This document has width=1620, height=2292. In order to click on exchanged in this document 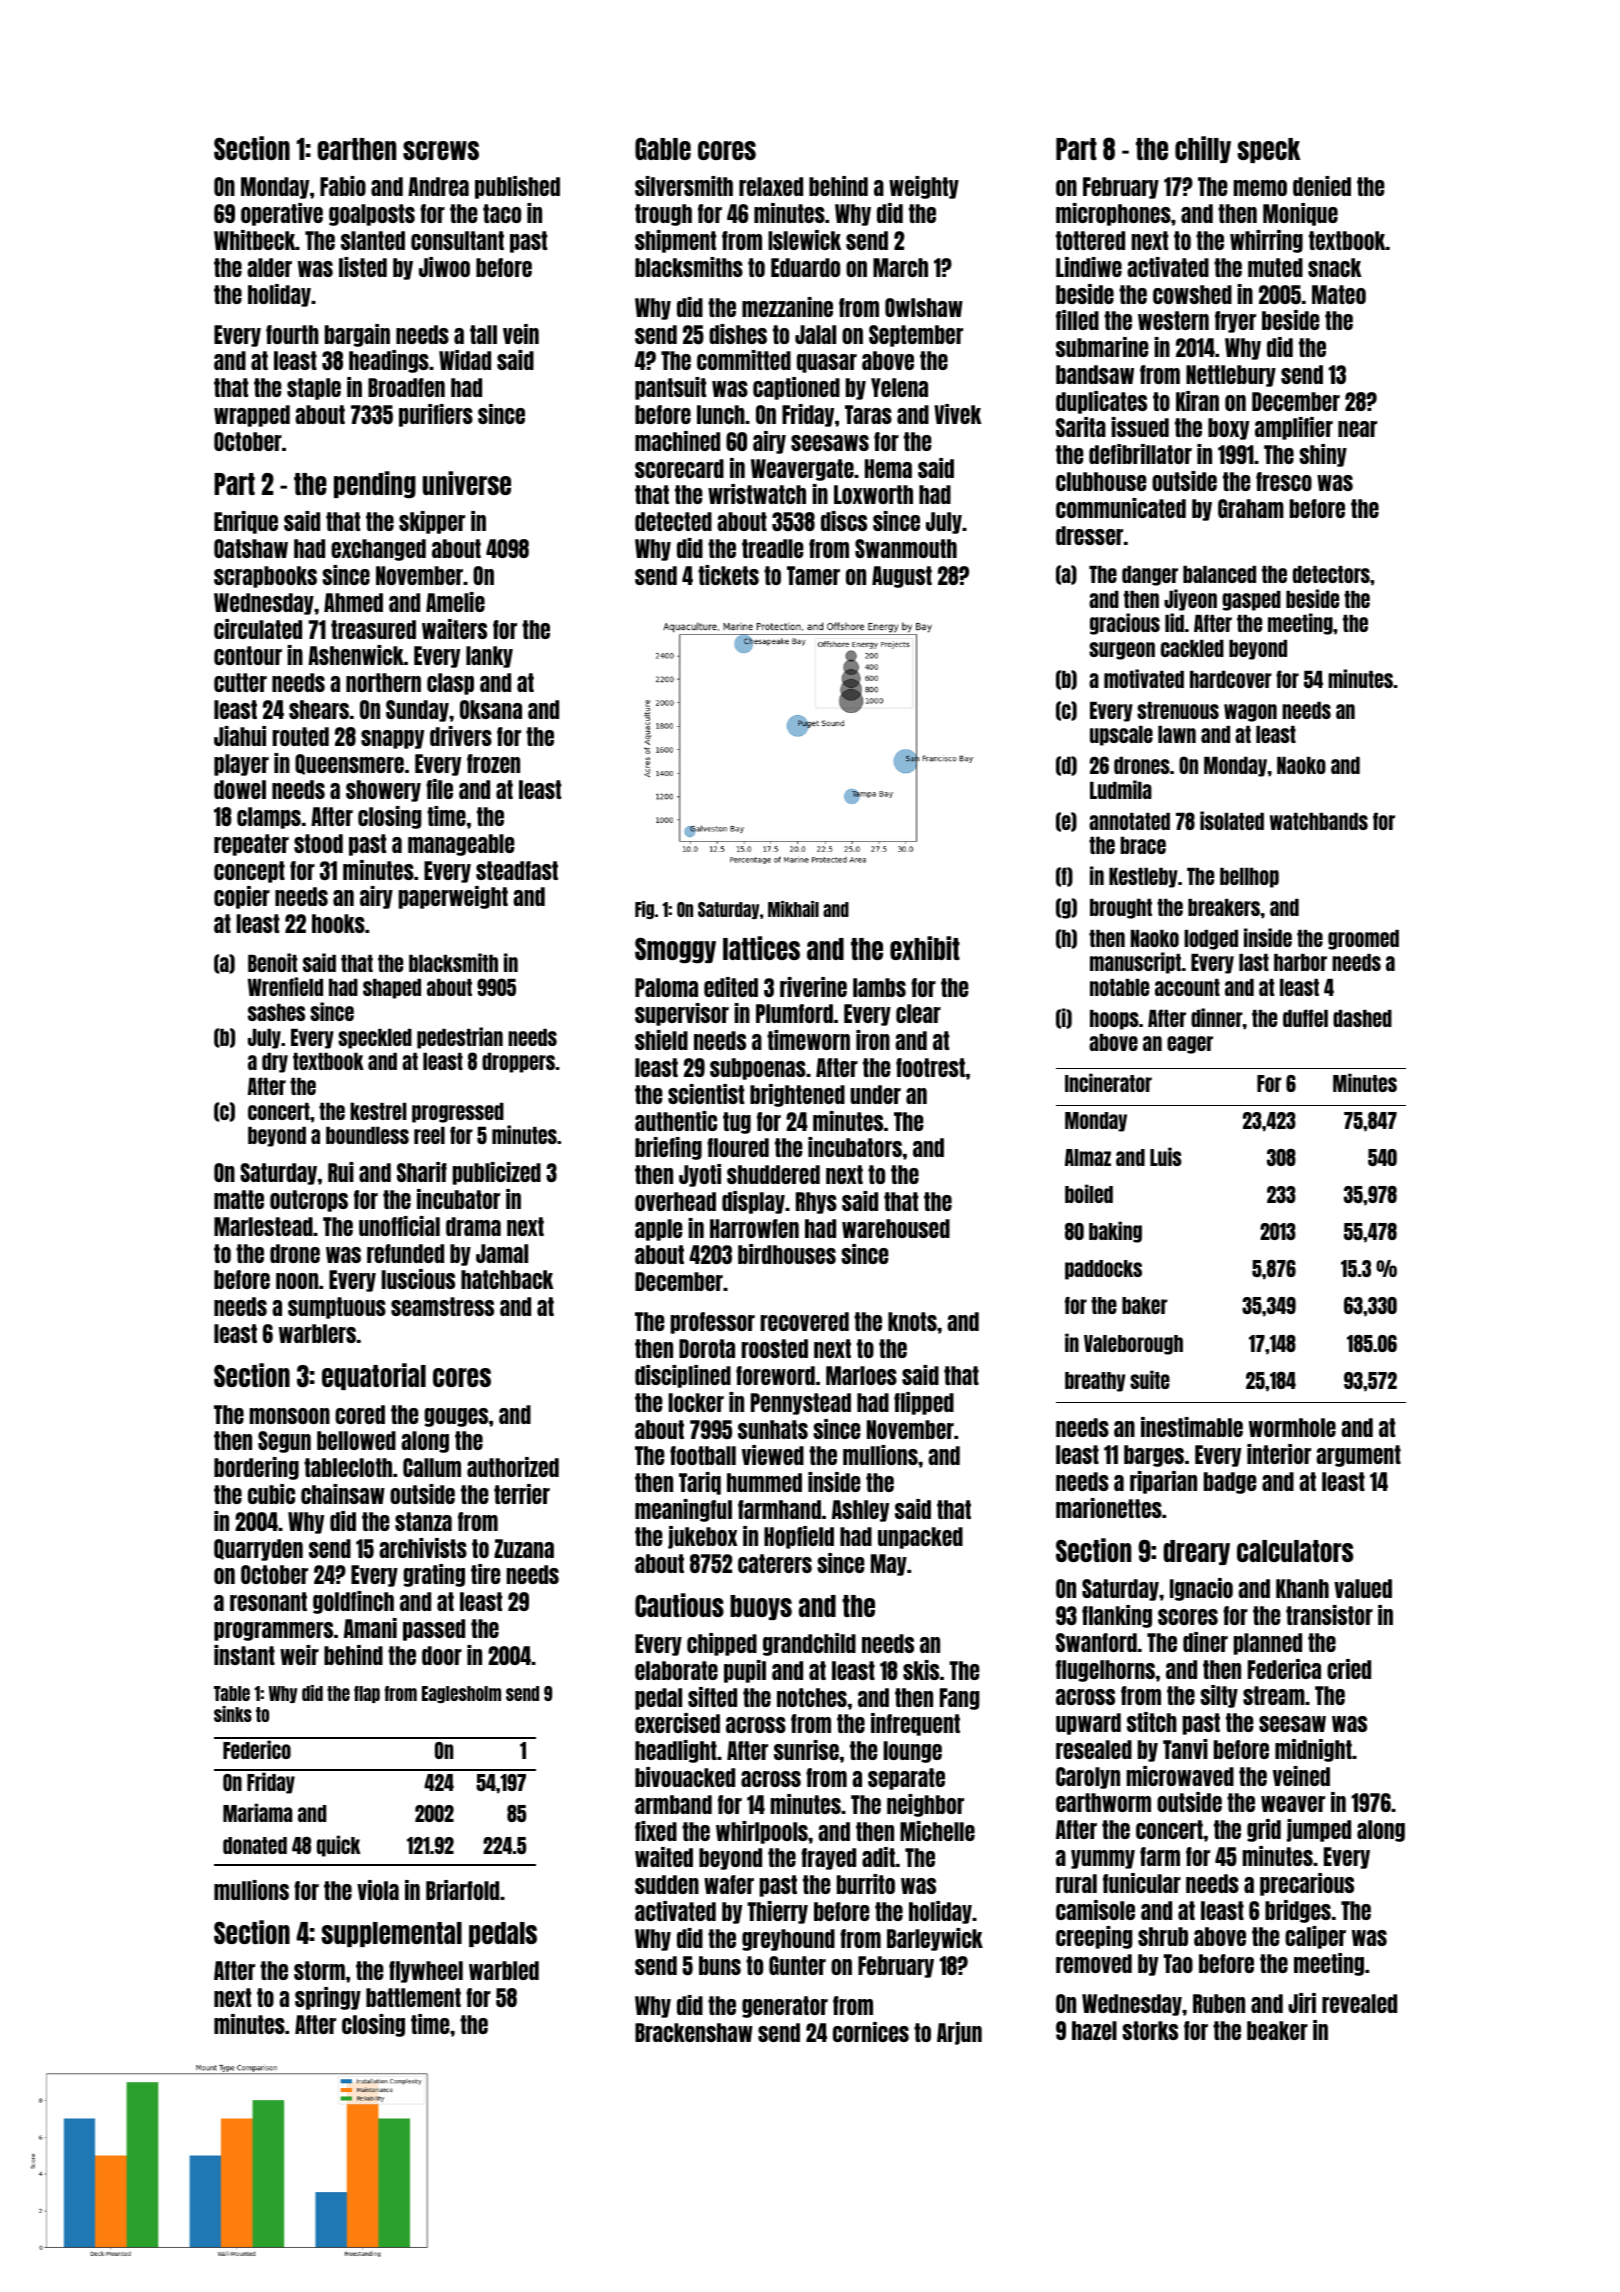, I will do `click(378, 550)`.
